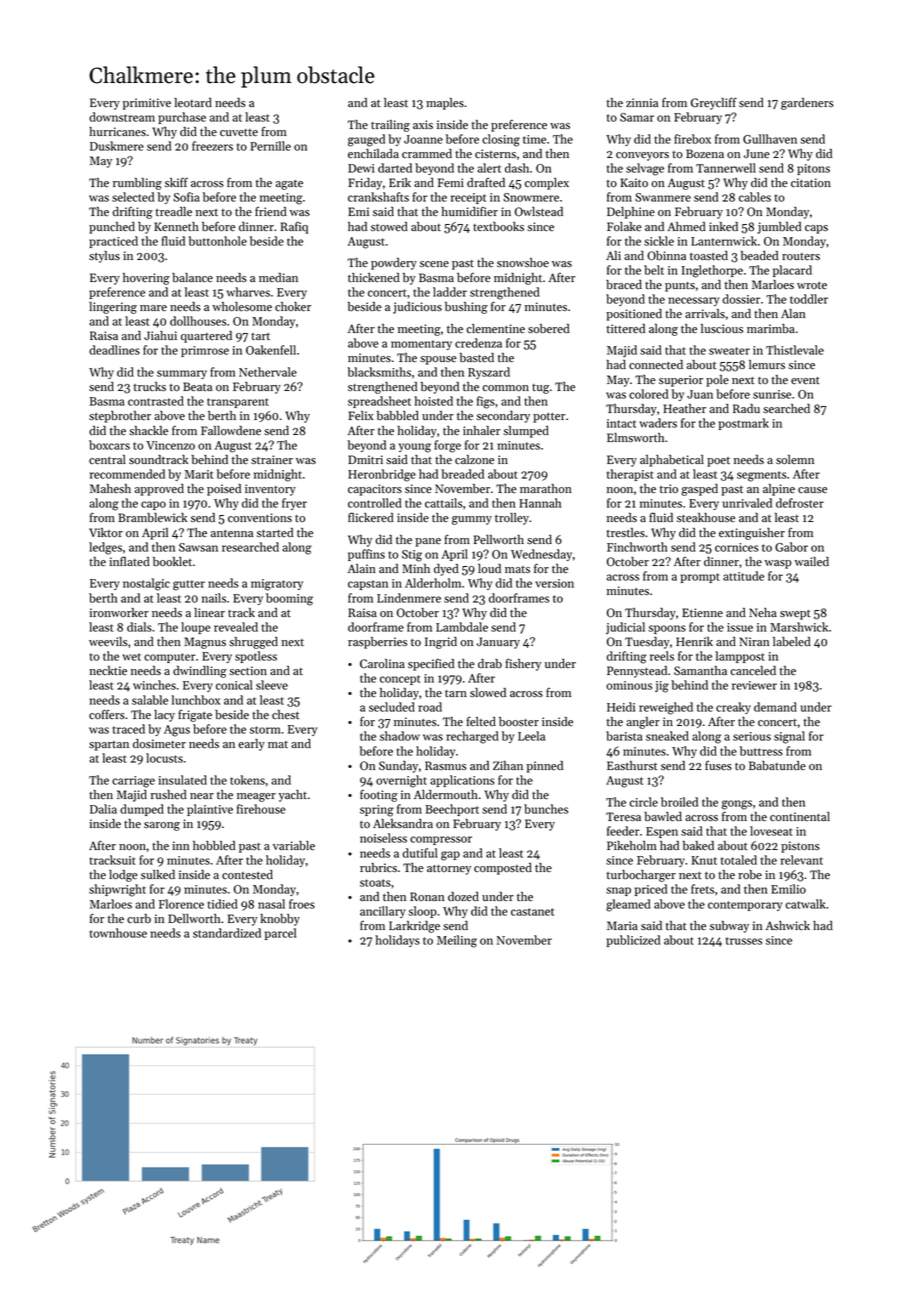  Describe the element at coordinates (478, 343) in the page. I see `credenza` at that location.
